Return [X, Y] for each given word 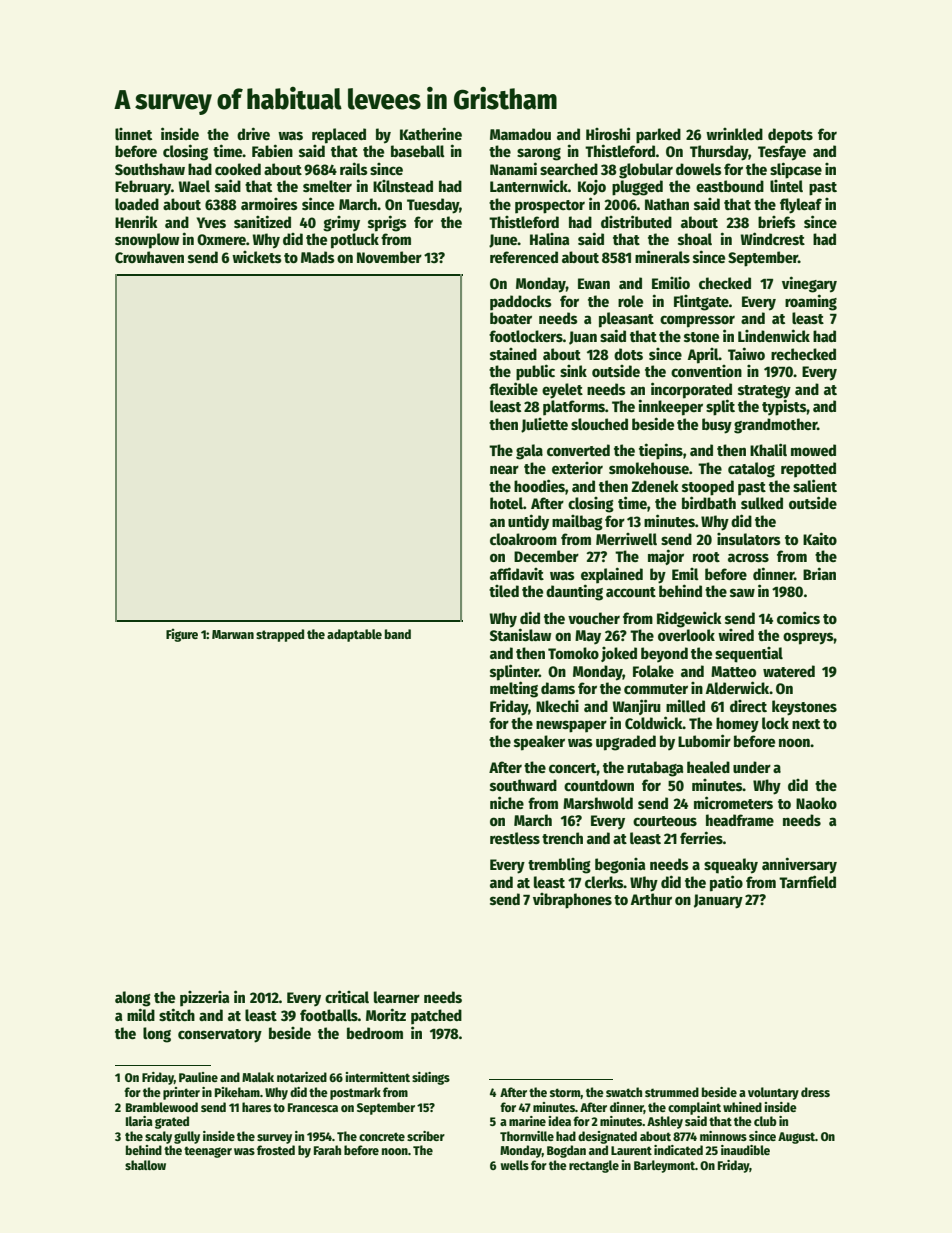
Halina [550, 239]
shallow [145, 1165]
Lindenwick [774, 335]
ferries [701, 837]
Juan [583, 338]
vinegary [809, 284]
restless [515, 838]
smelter [327, 186]
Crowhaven [149, 257]
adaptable [354, 635]
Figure [182, 635]
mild [141, 1014]
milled [685, 705]
